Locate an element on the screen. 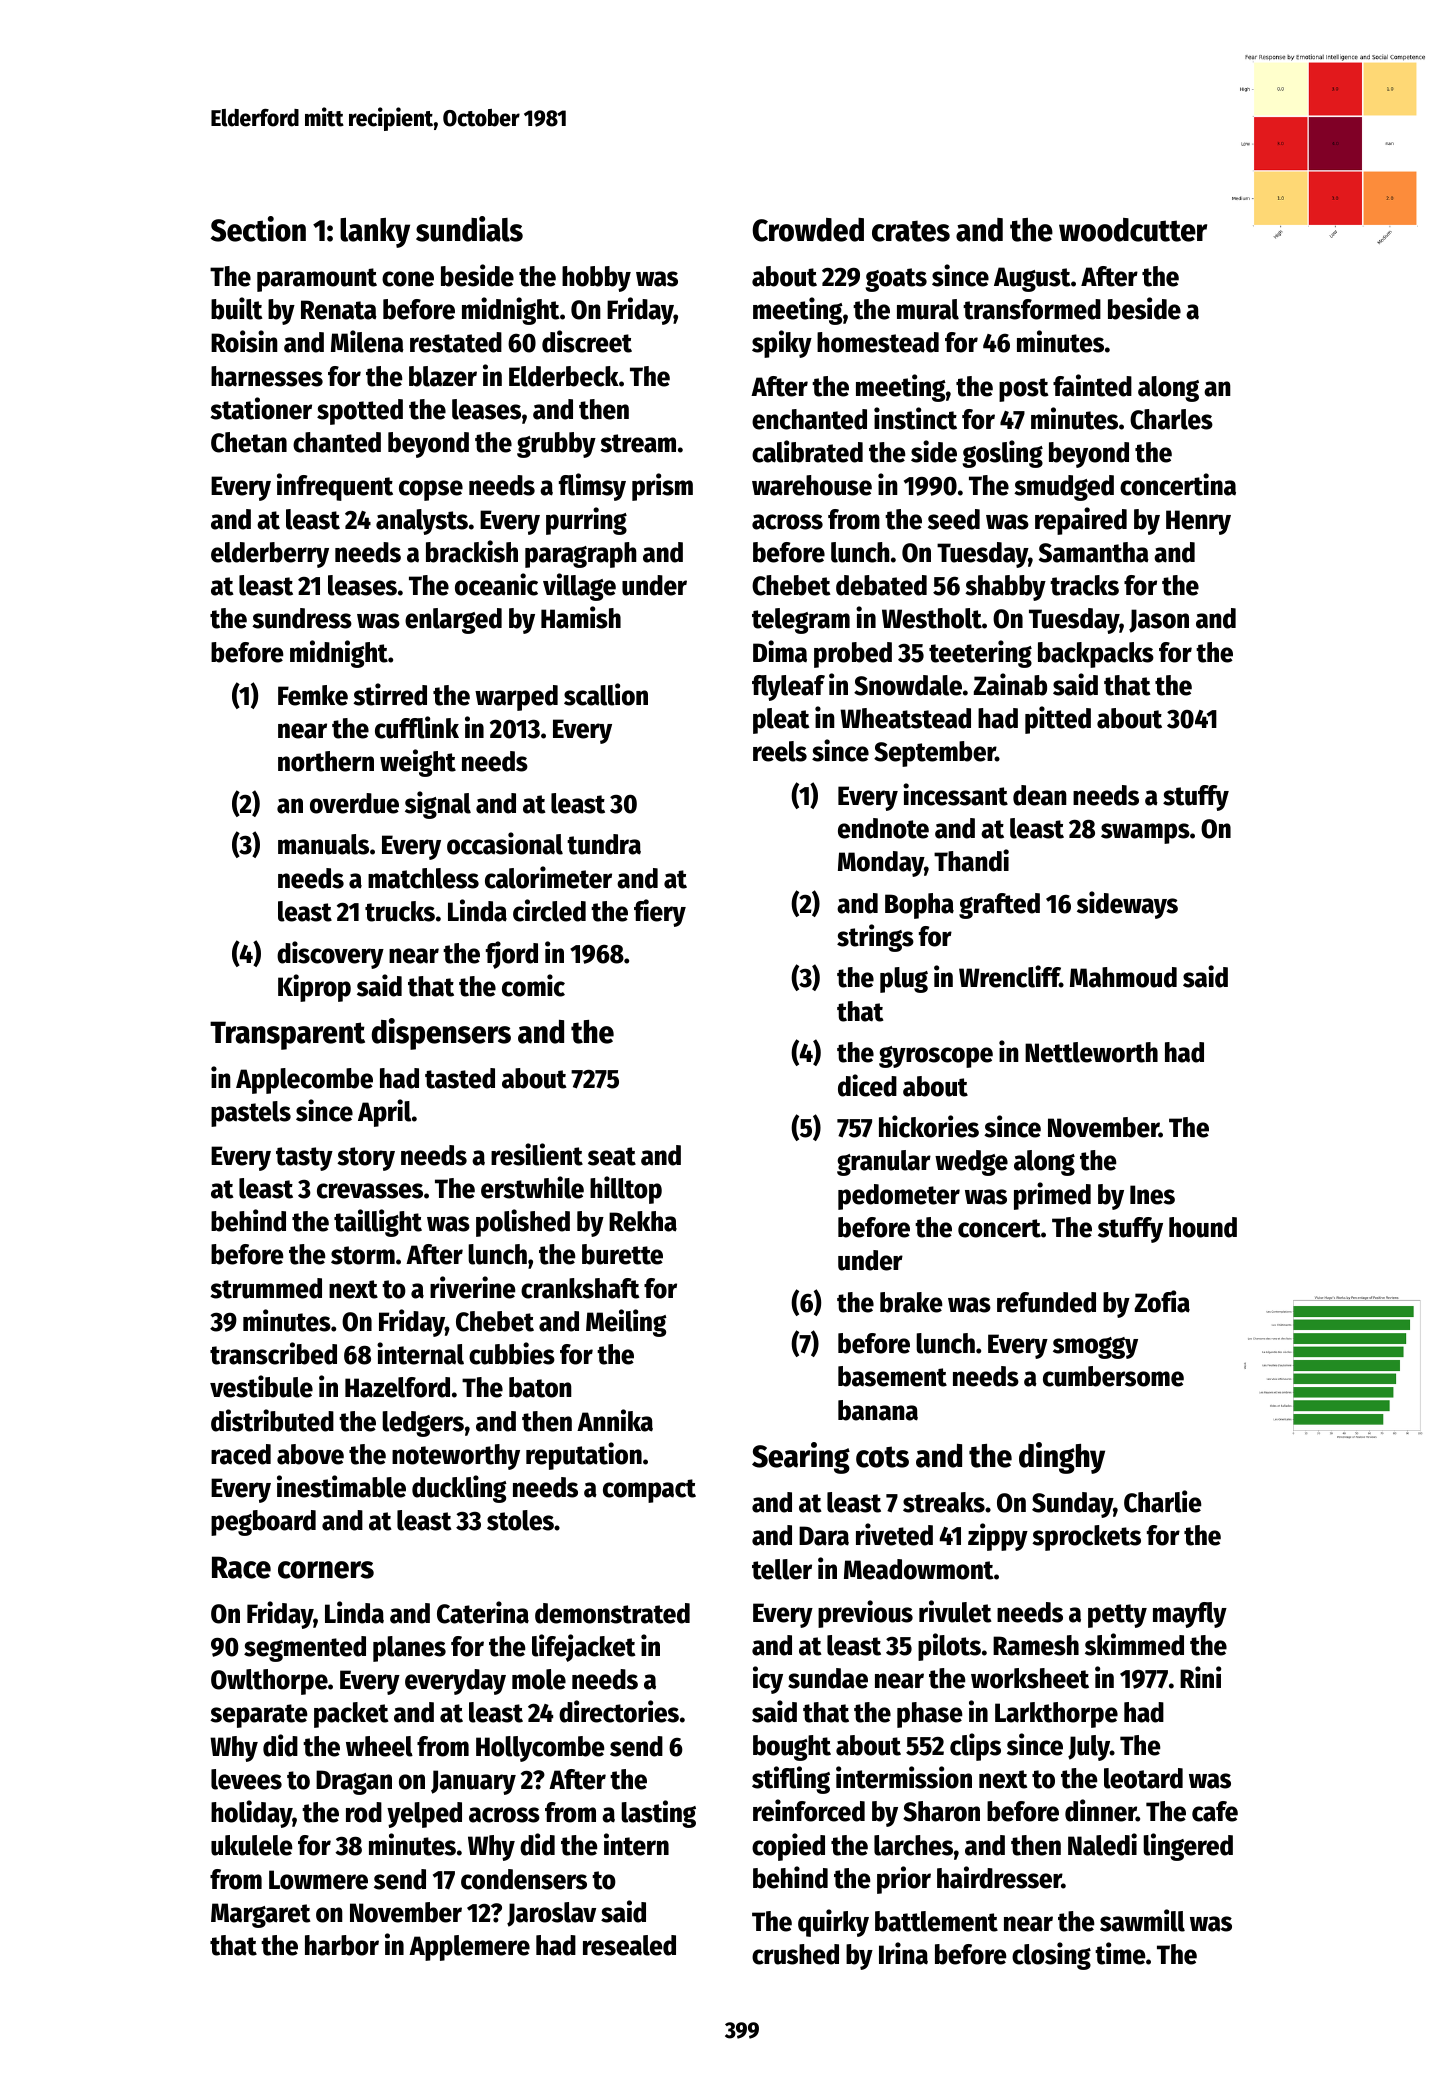 The height and width of the screenshot is (2100, 1450). calibrated is located at coordinates (807, 451).
